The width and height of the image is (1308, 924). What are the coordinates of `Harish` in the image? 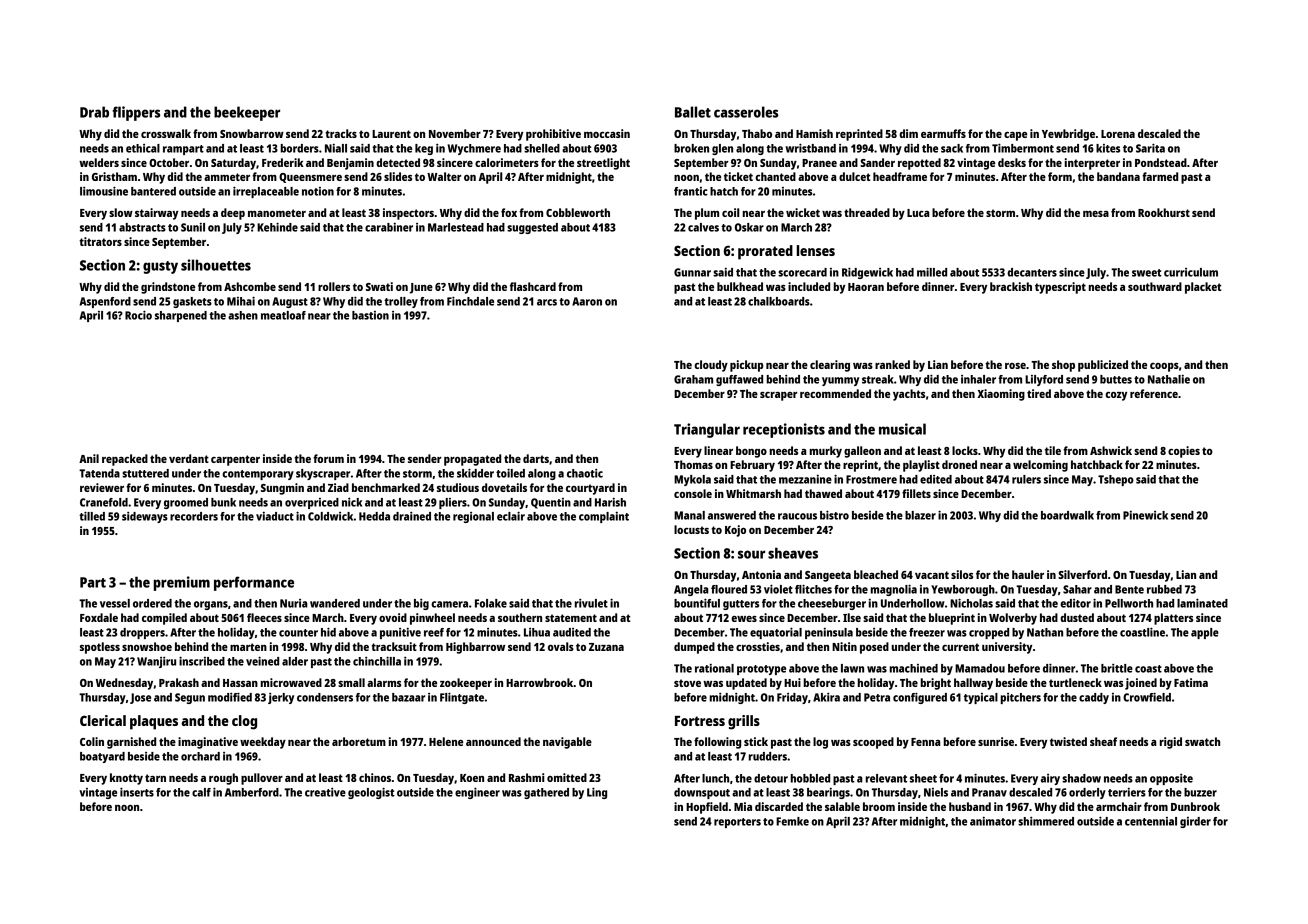 It's located at (610, 502).
